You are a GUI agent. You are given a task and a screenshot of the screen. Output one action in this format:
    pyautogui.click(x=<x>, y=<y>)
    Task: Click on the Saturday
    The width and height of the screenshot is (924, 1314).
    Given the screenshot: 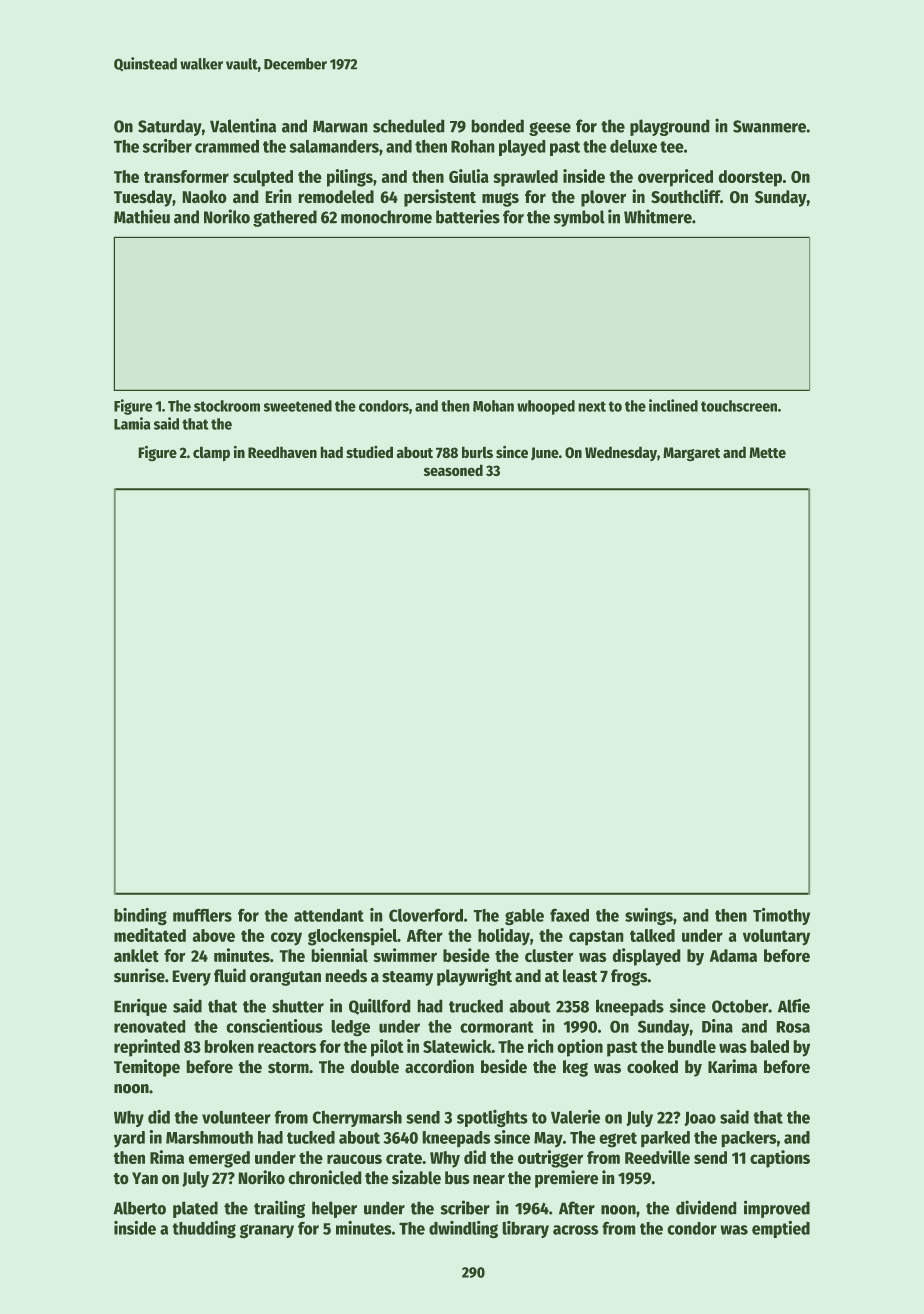 What is the action you would take?
    pyautogui.click(x=170, y=127)
